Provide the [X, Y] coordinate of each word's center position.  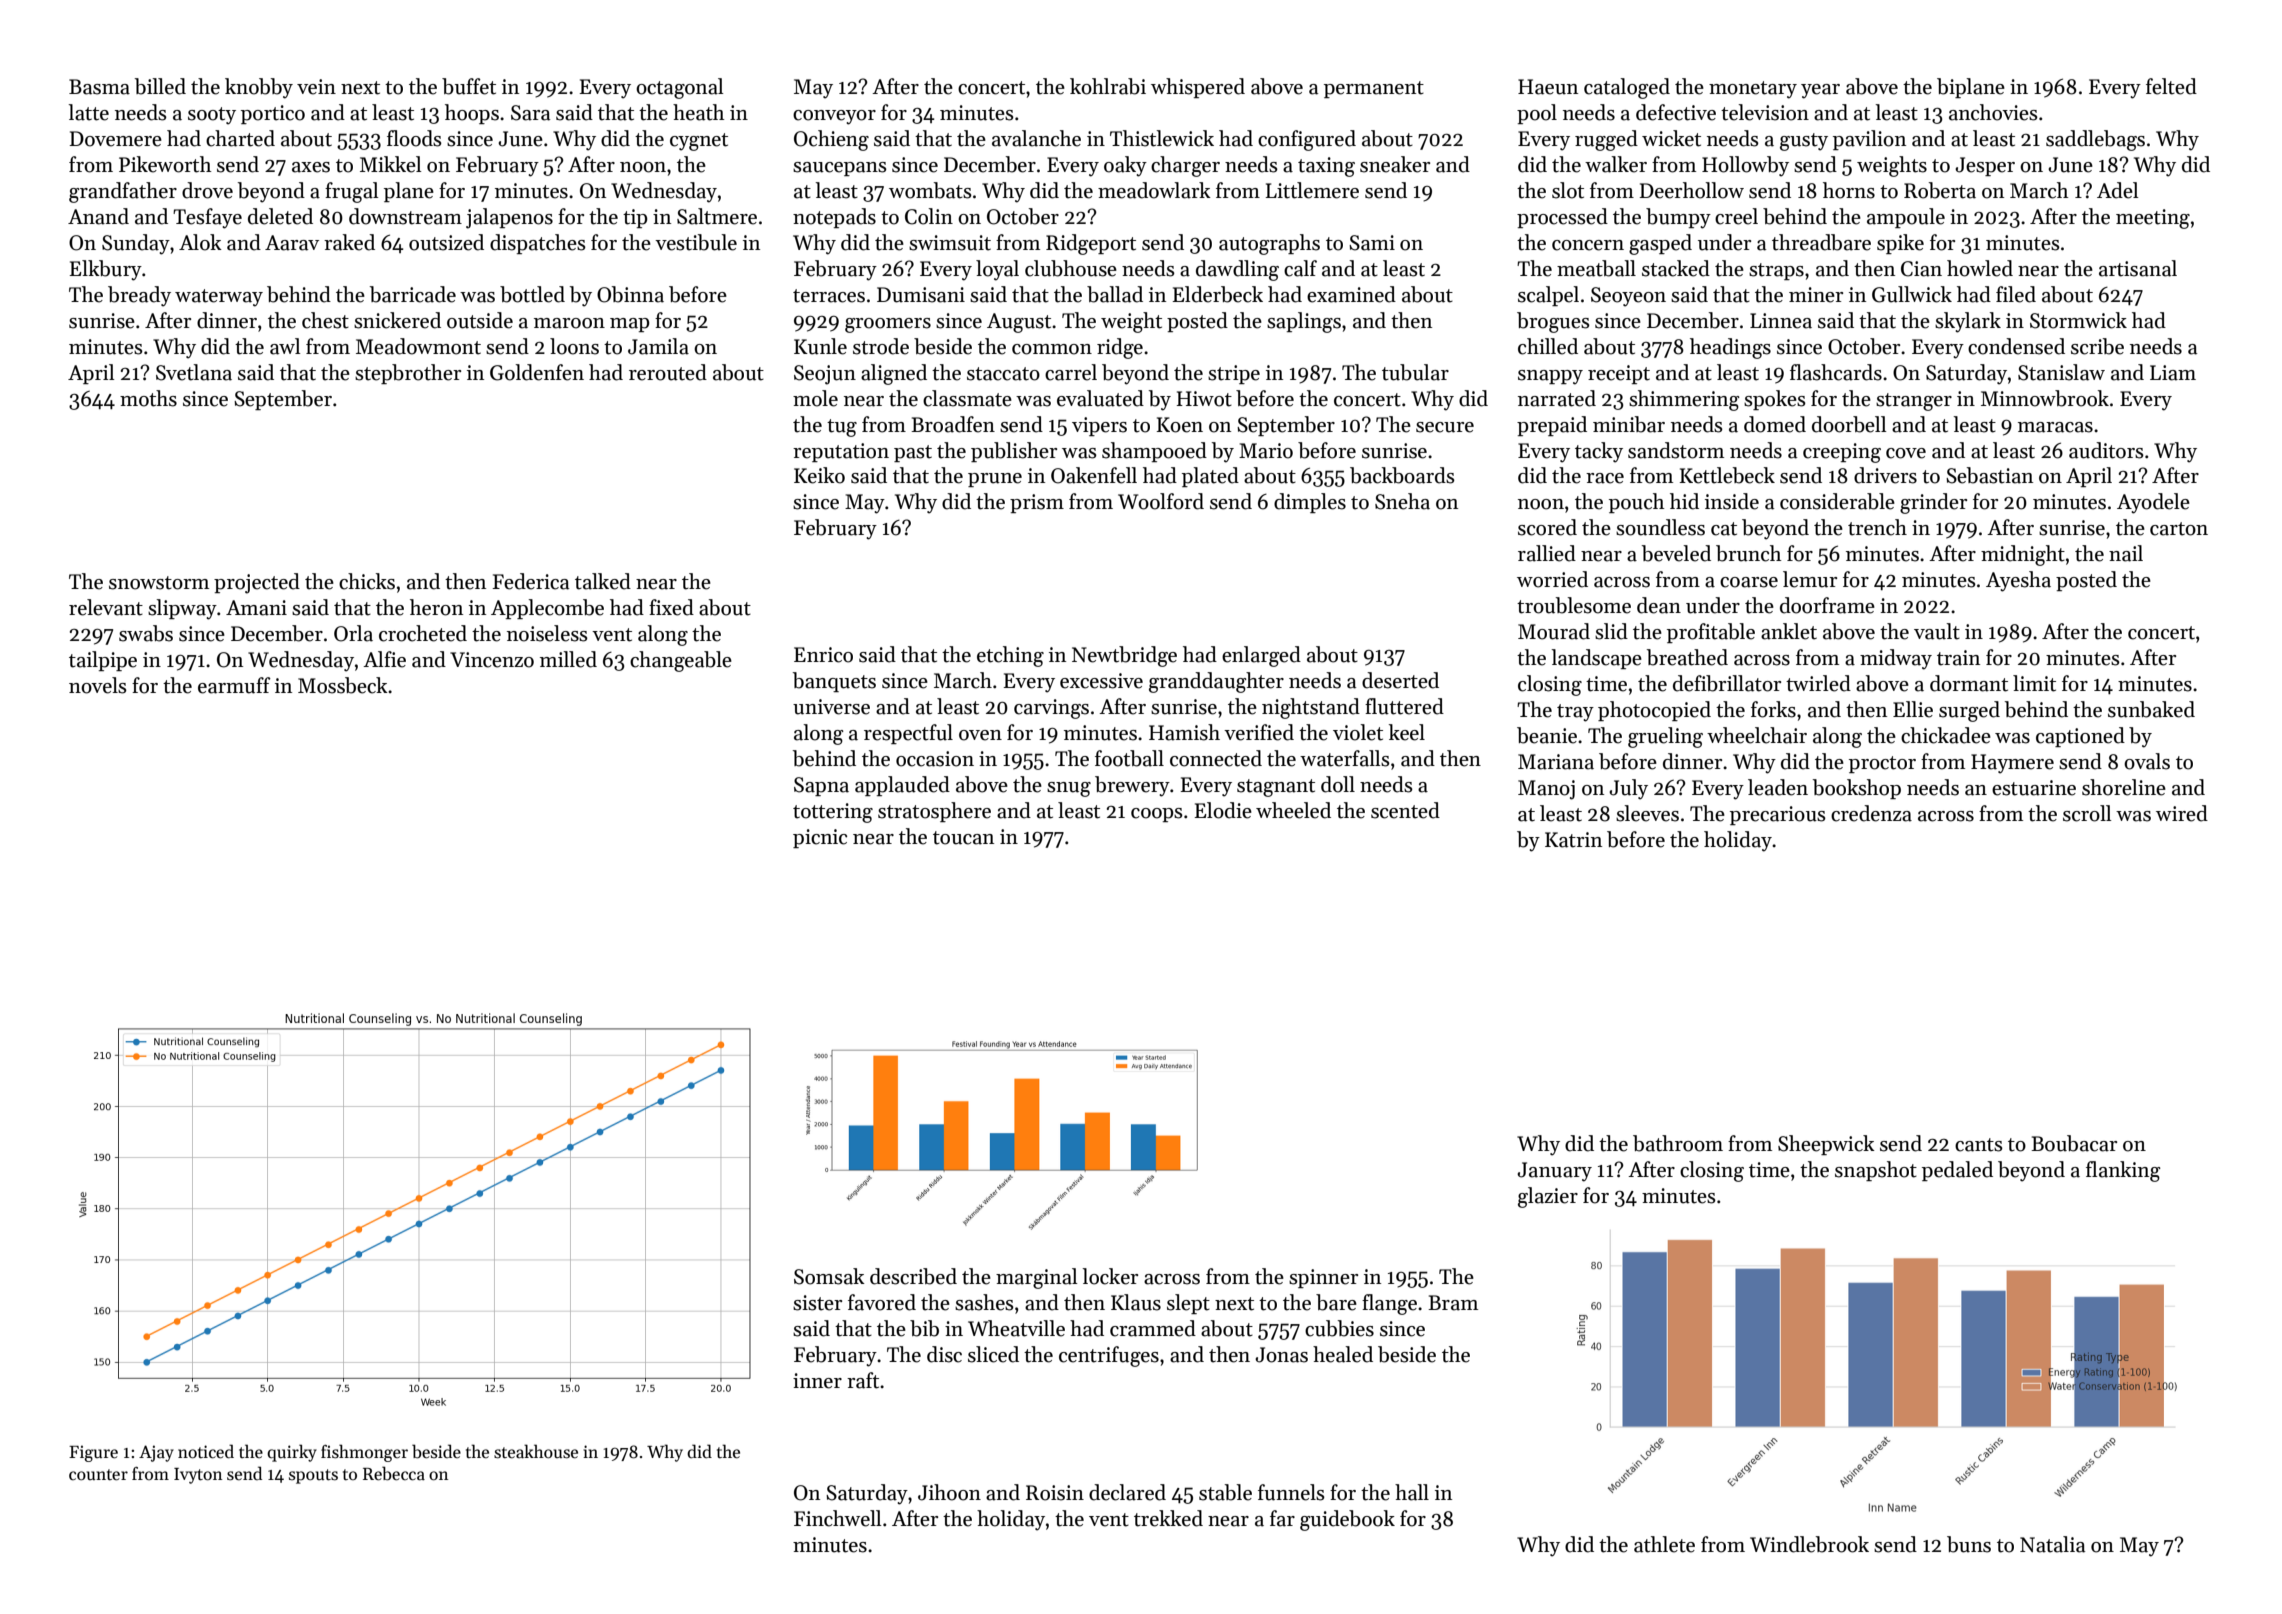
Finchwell [838, 1518]
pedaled [1957, 1171]
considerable [1837, 501]
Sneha [1402, 501]
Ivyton [198, 1476]
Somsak [829, 1276]
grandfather [123, 192]
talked [603, 581]
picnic [820, 838]
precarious [1778, 815]
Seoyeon [1628, 297]
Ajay [156, 1453]
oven [980, 735]
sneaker [1395, 164]
